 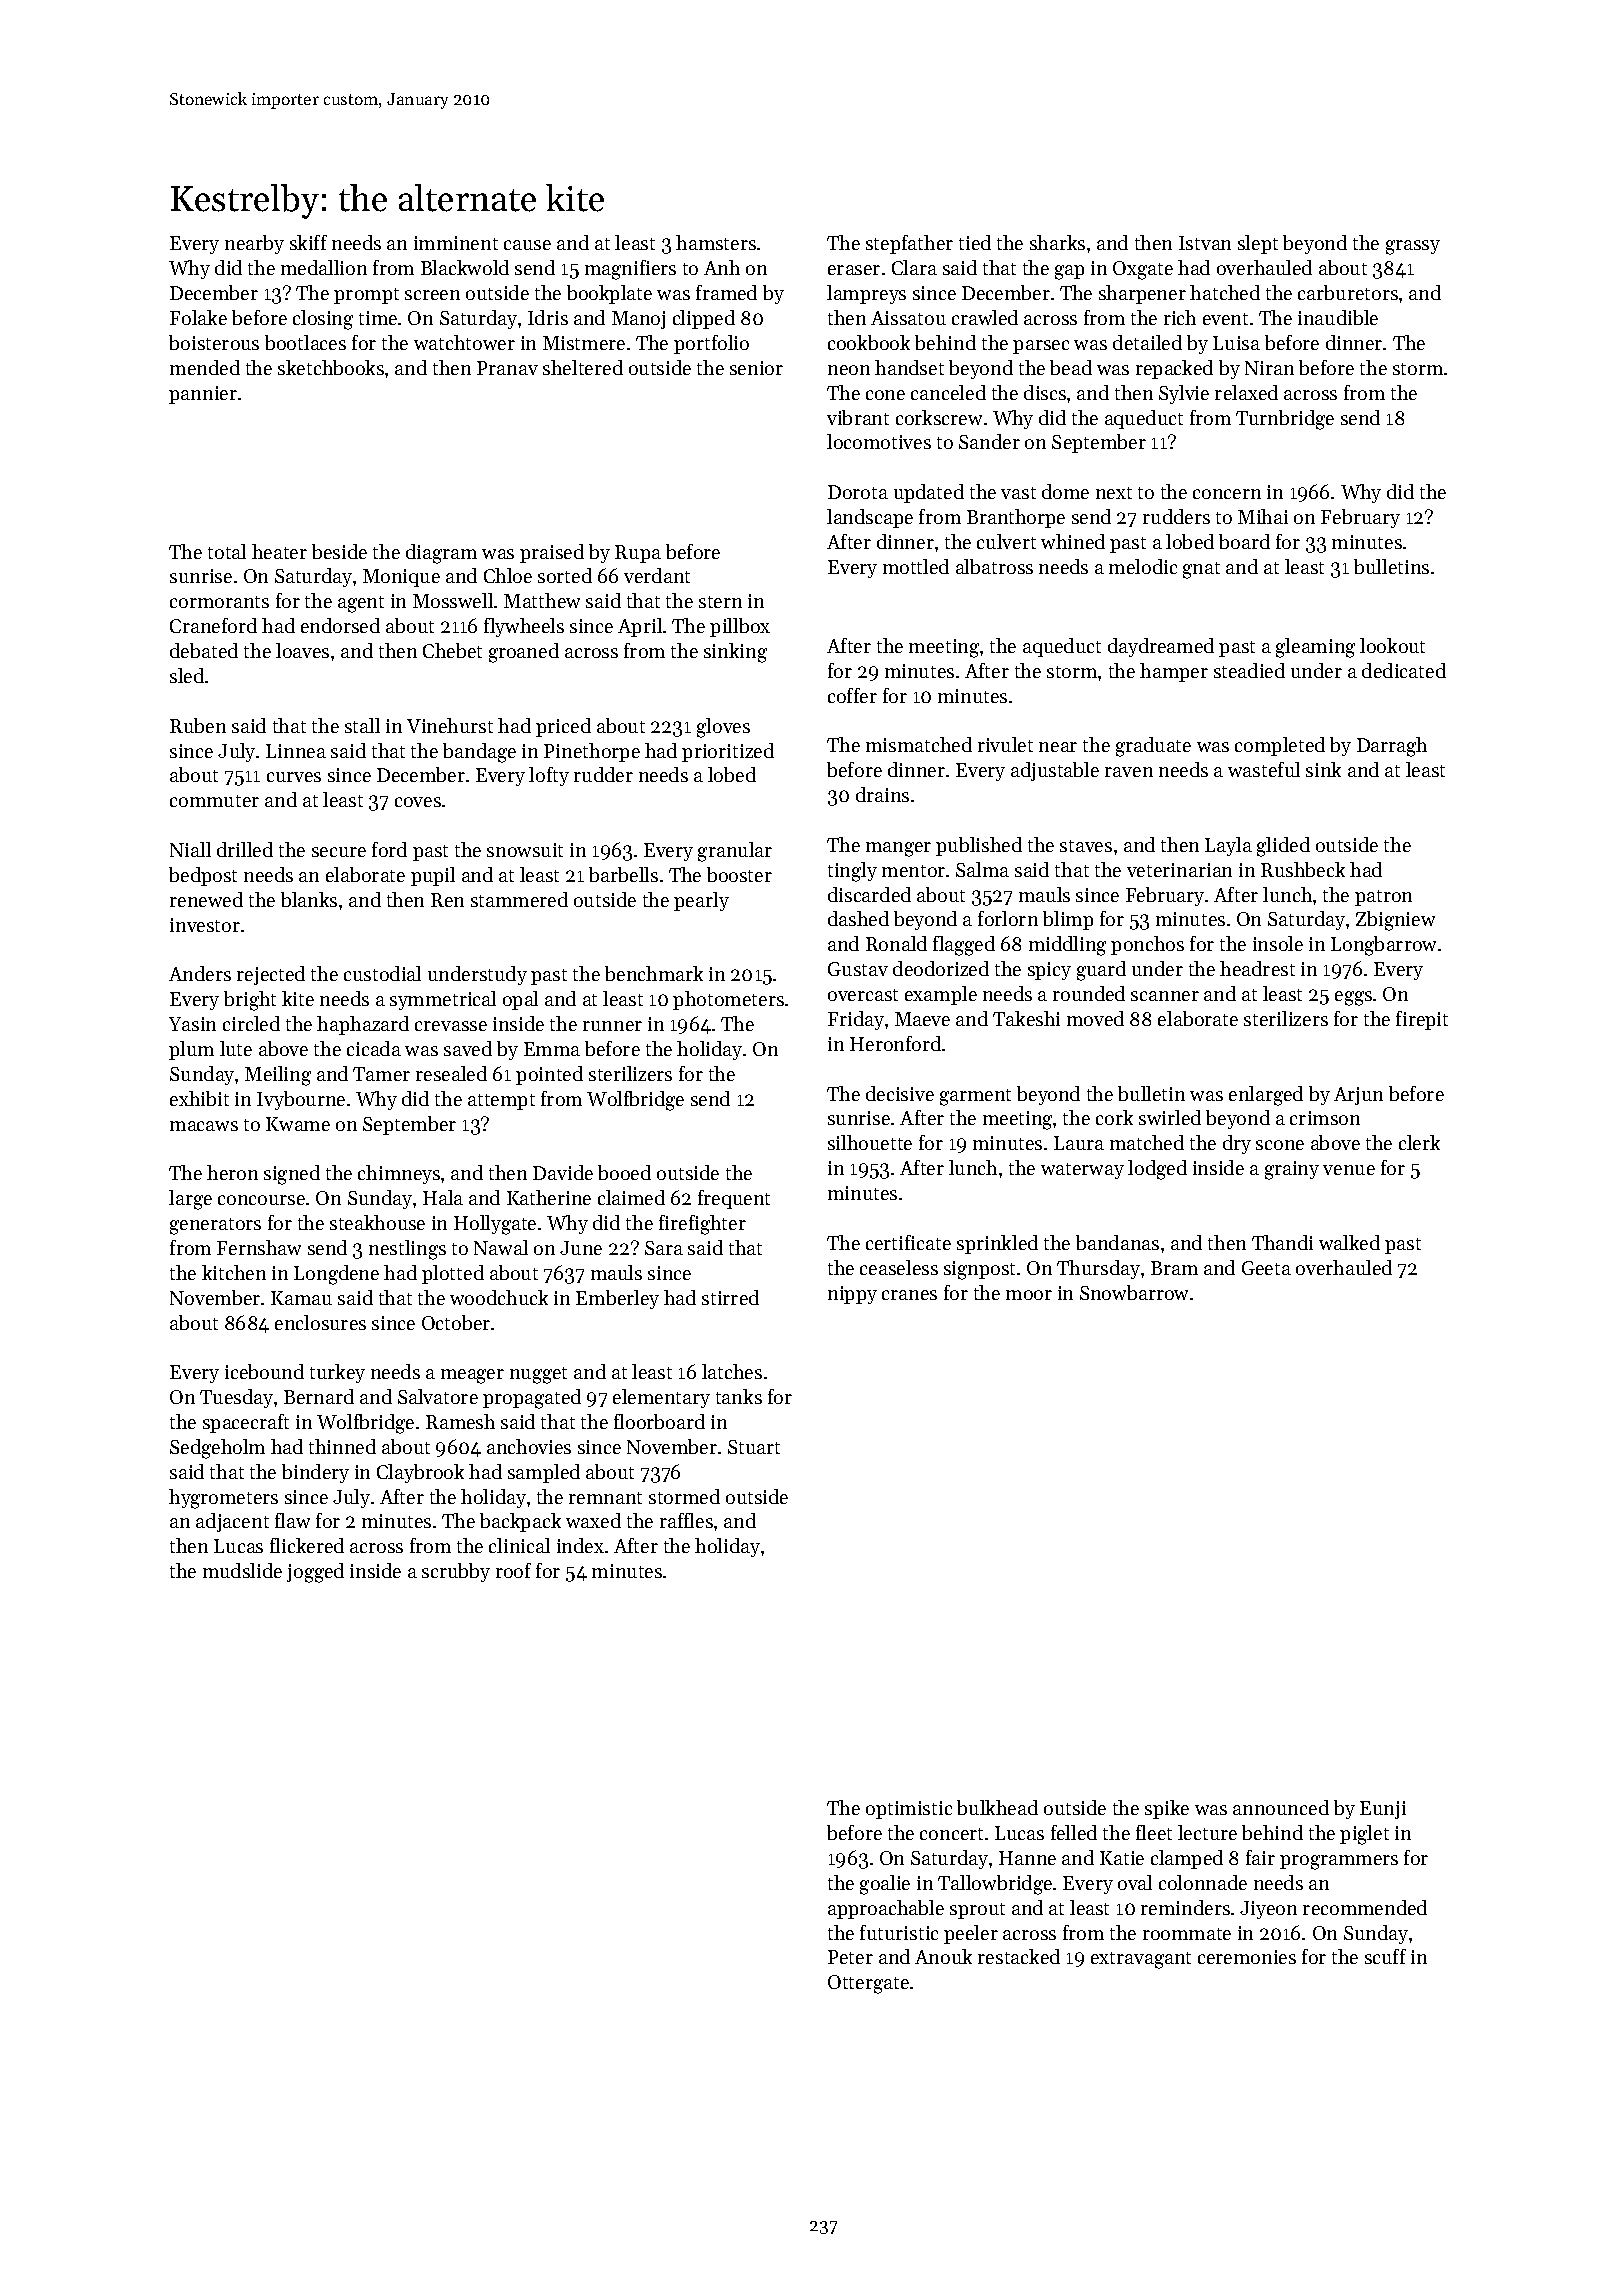 I want to click on flickered, so click(x=307, y=1545).
